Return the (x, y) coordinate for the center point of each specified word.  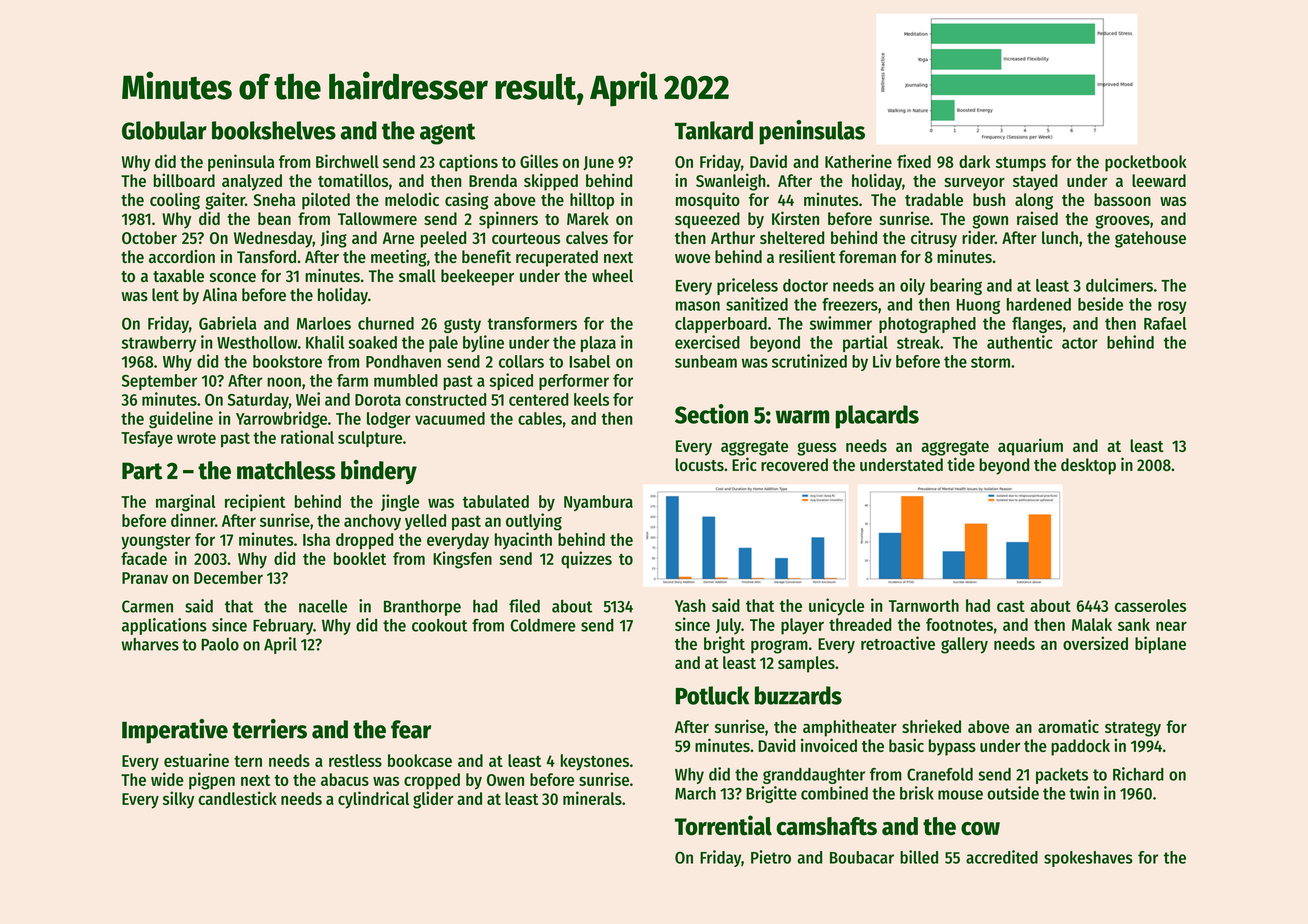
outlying (534, 522)
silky (178, 800)
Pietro (771, 857)
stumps (1021, 164)
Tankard (714, 130)
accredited (1002, 857)
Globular (164, 130)
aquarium (1030, 447)
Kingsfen (462, 560)
